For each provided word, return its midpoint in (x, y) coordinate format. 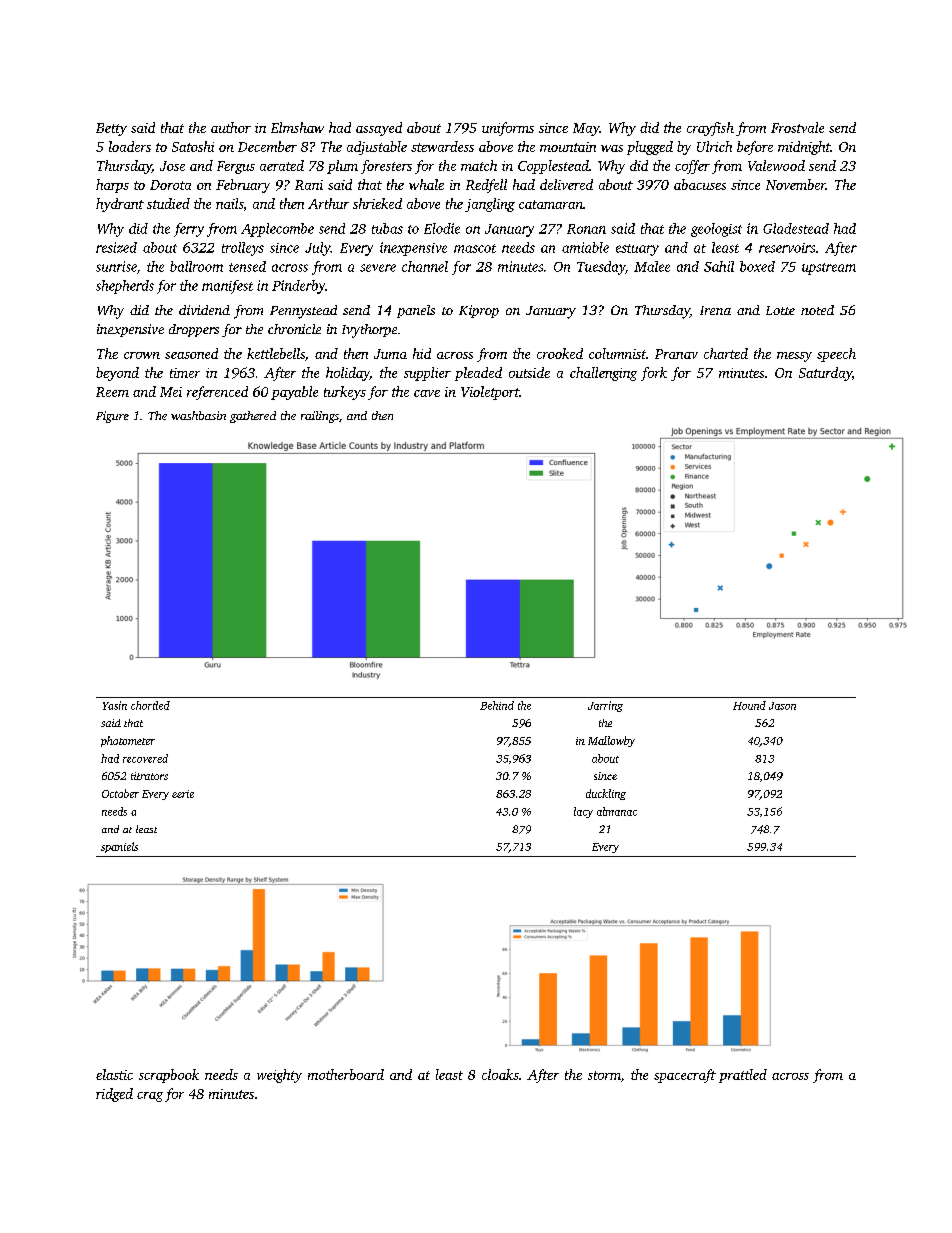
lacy (583, 812)
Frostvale (797, 127)
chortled (150, 705)
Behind (497, 705)
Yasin (115, 705)
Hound (749, 705)
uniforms (508, 129)
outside (529, 372)
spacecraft (685, 1076)
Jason (782, 706)
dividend (204, 310)
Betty (111, 129)
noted (817, 310)
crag (150, 1097)
